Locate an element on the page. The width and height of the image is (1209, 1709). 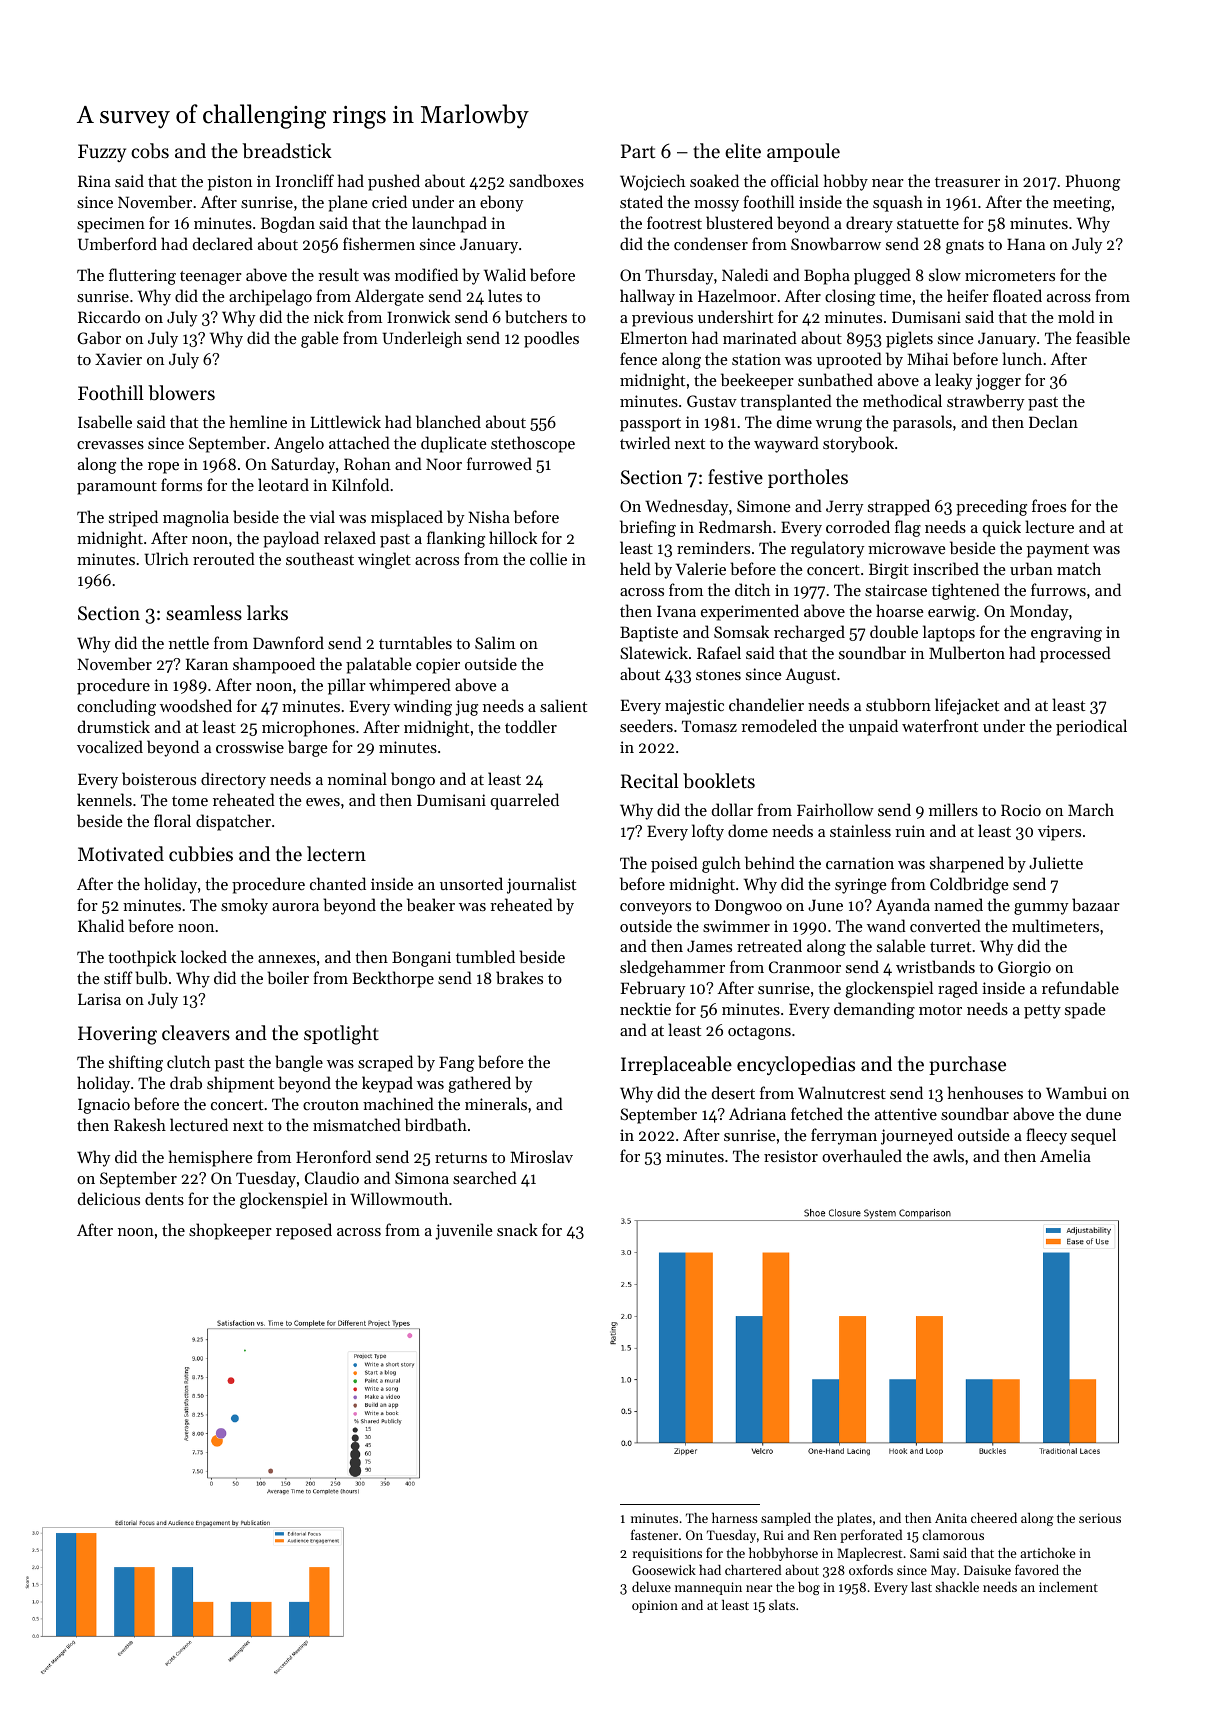
shopkeeper is located at coordinates (230, 1231).
